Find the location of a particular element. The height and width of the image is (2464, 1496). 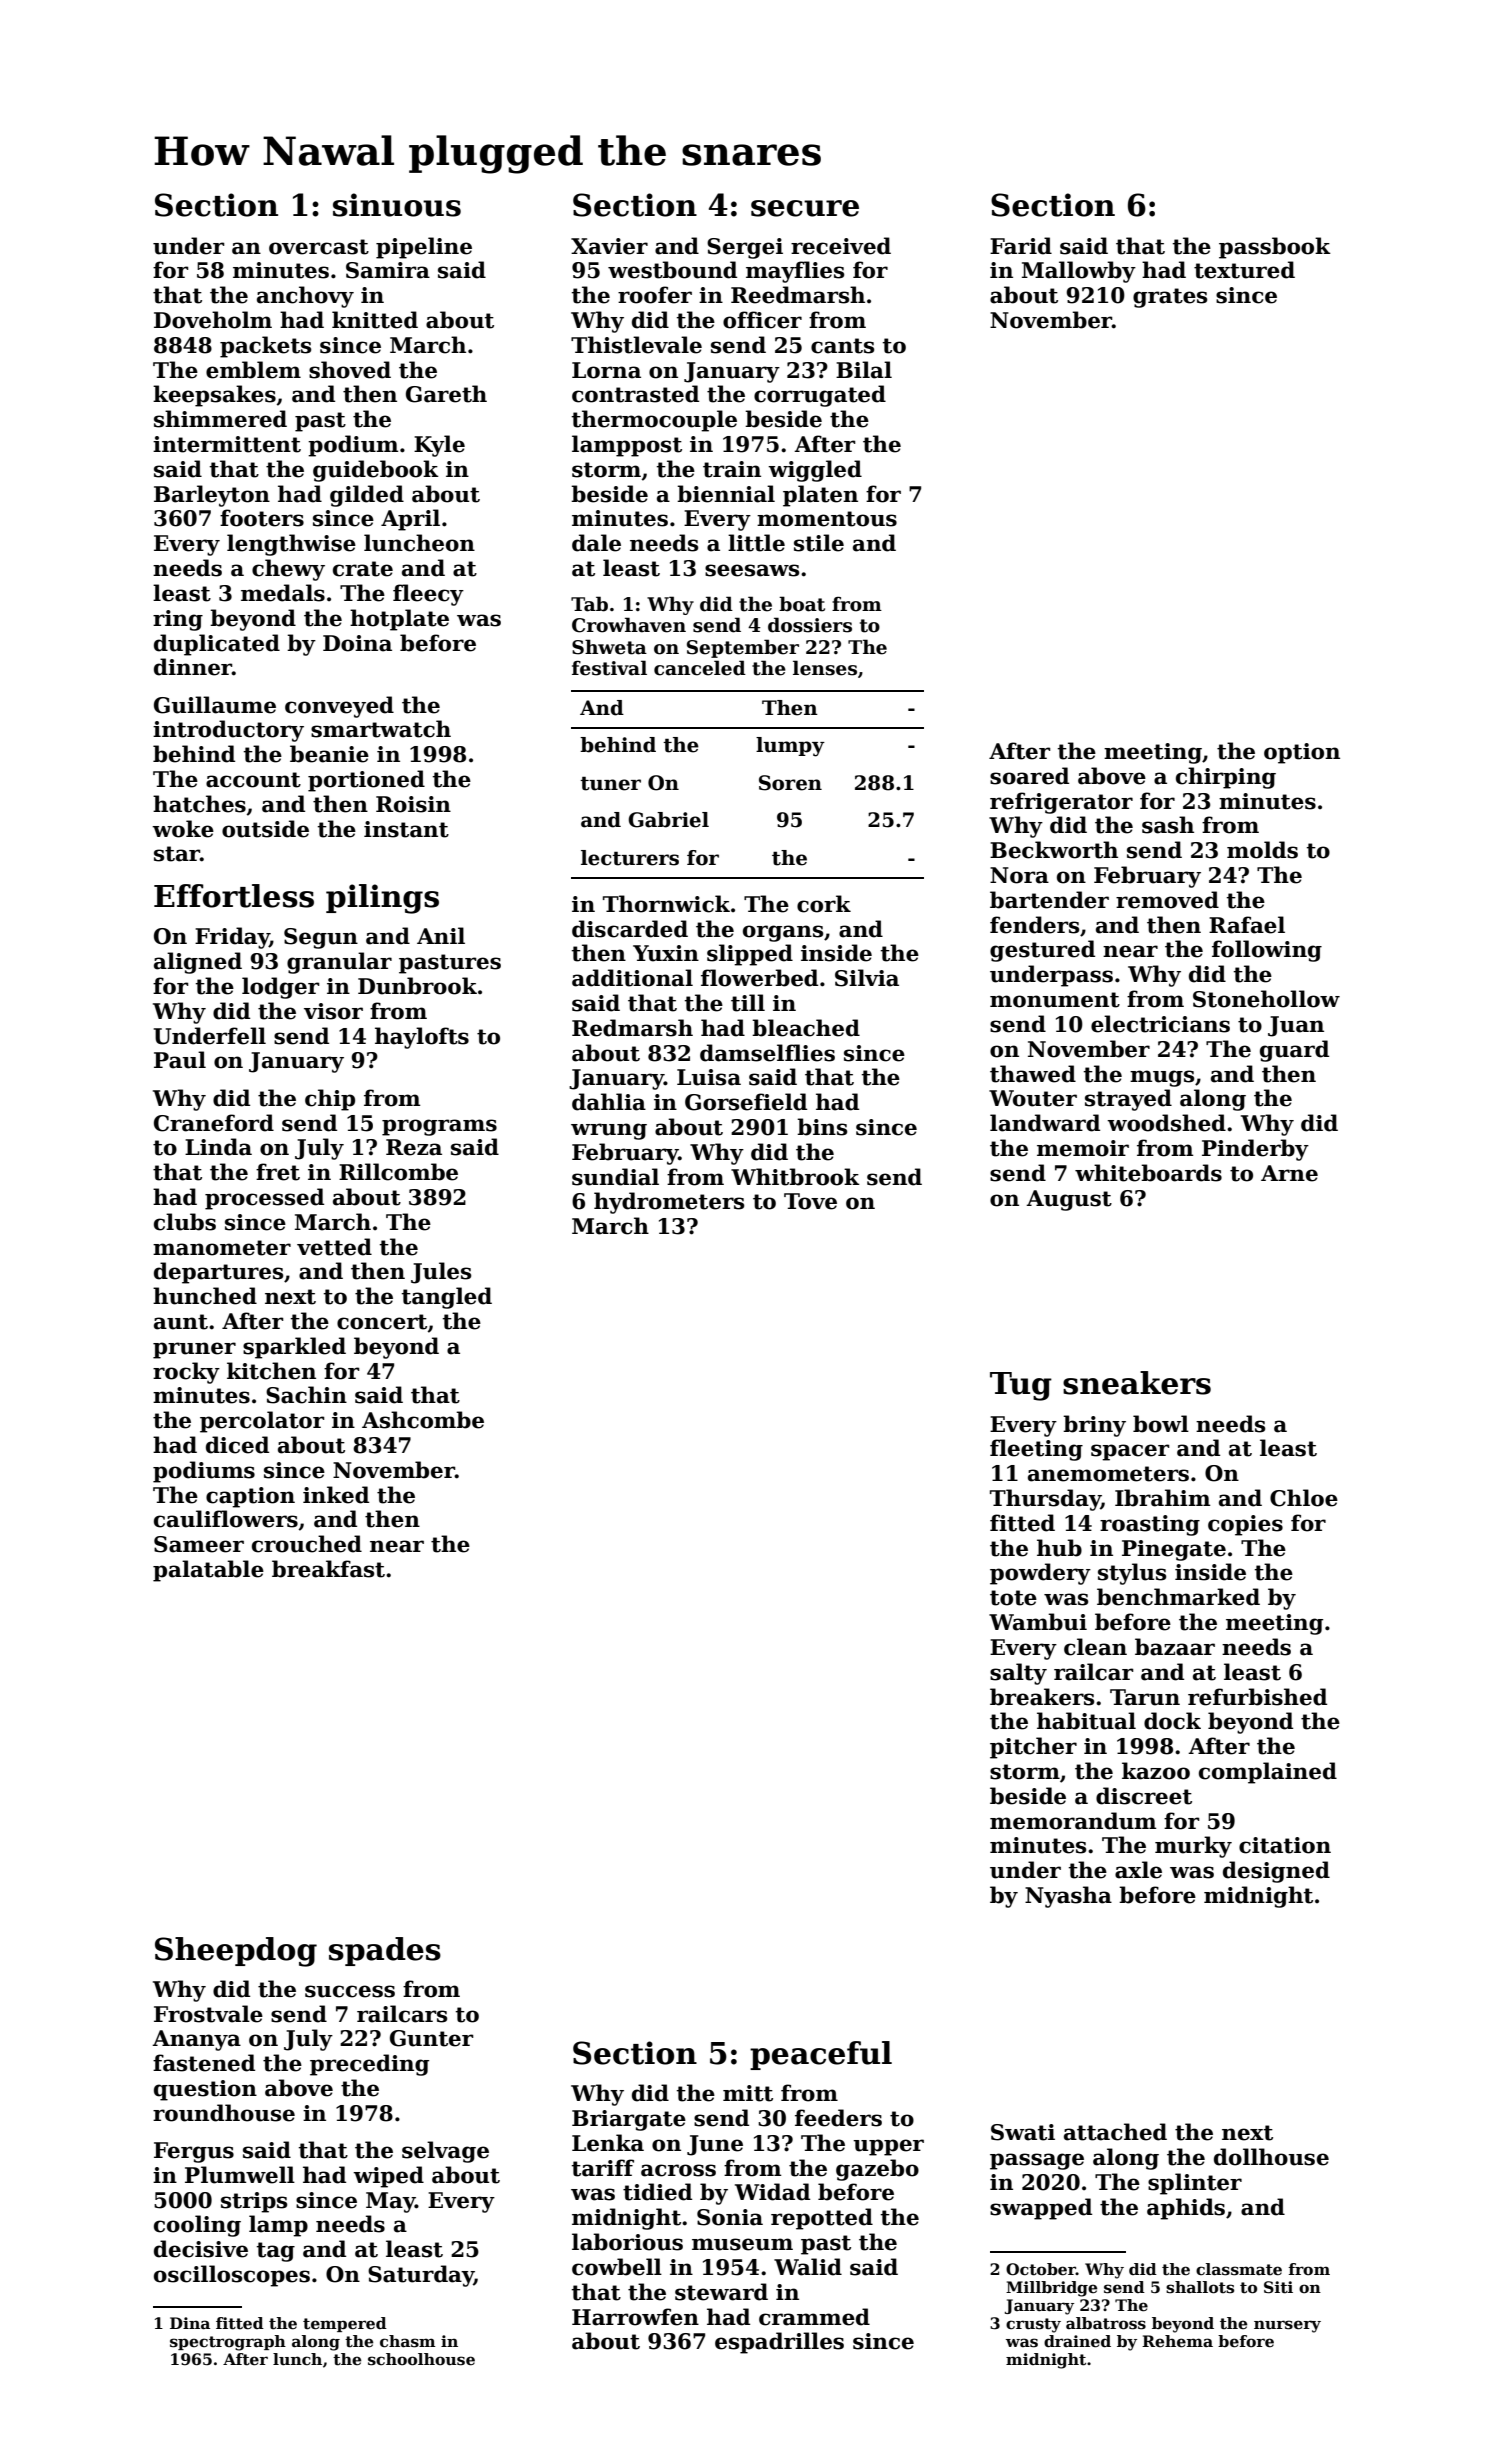

sneakers is located at coordinates (1137, 1383).
